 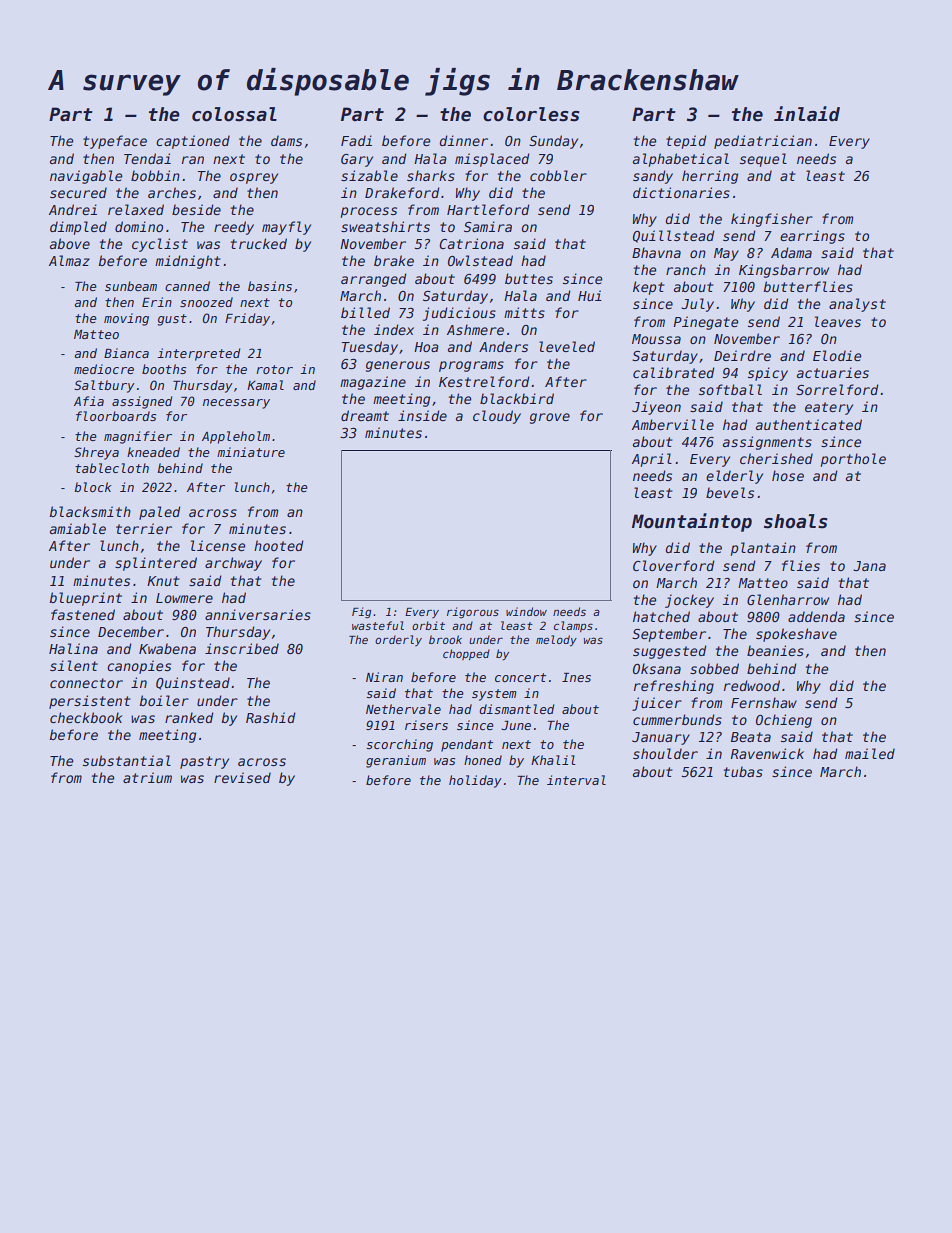 What do you see at coordinates (807, 114) in the page?
I see `inlaid` at bounding box center [807, 114].
